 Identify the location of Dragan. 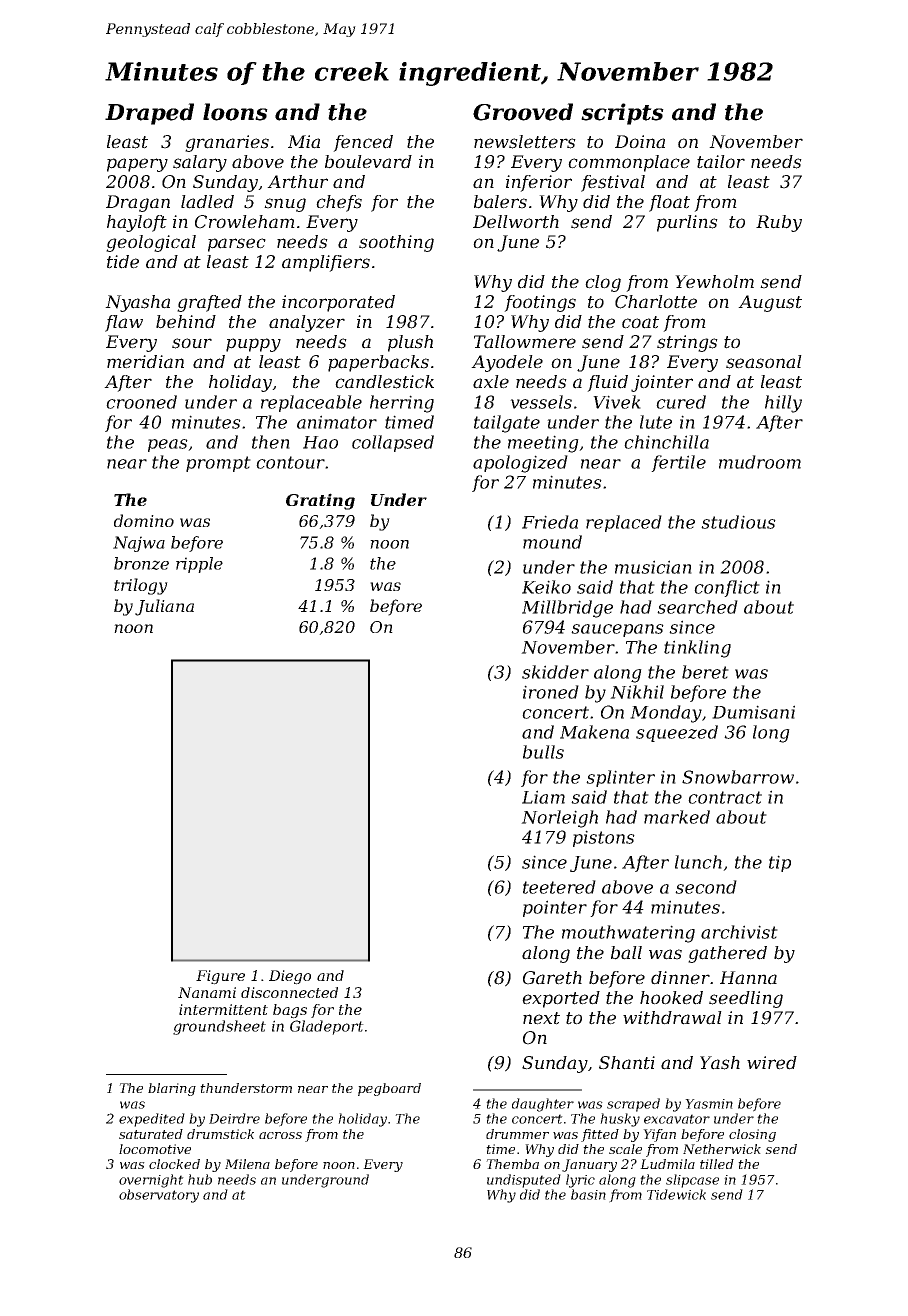
(138, 203).
